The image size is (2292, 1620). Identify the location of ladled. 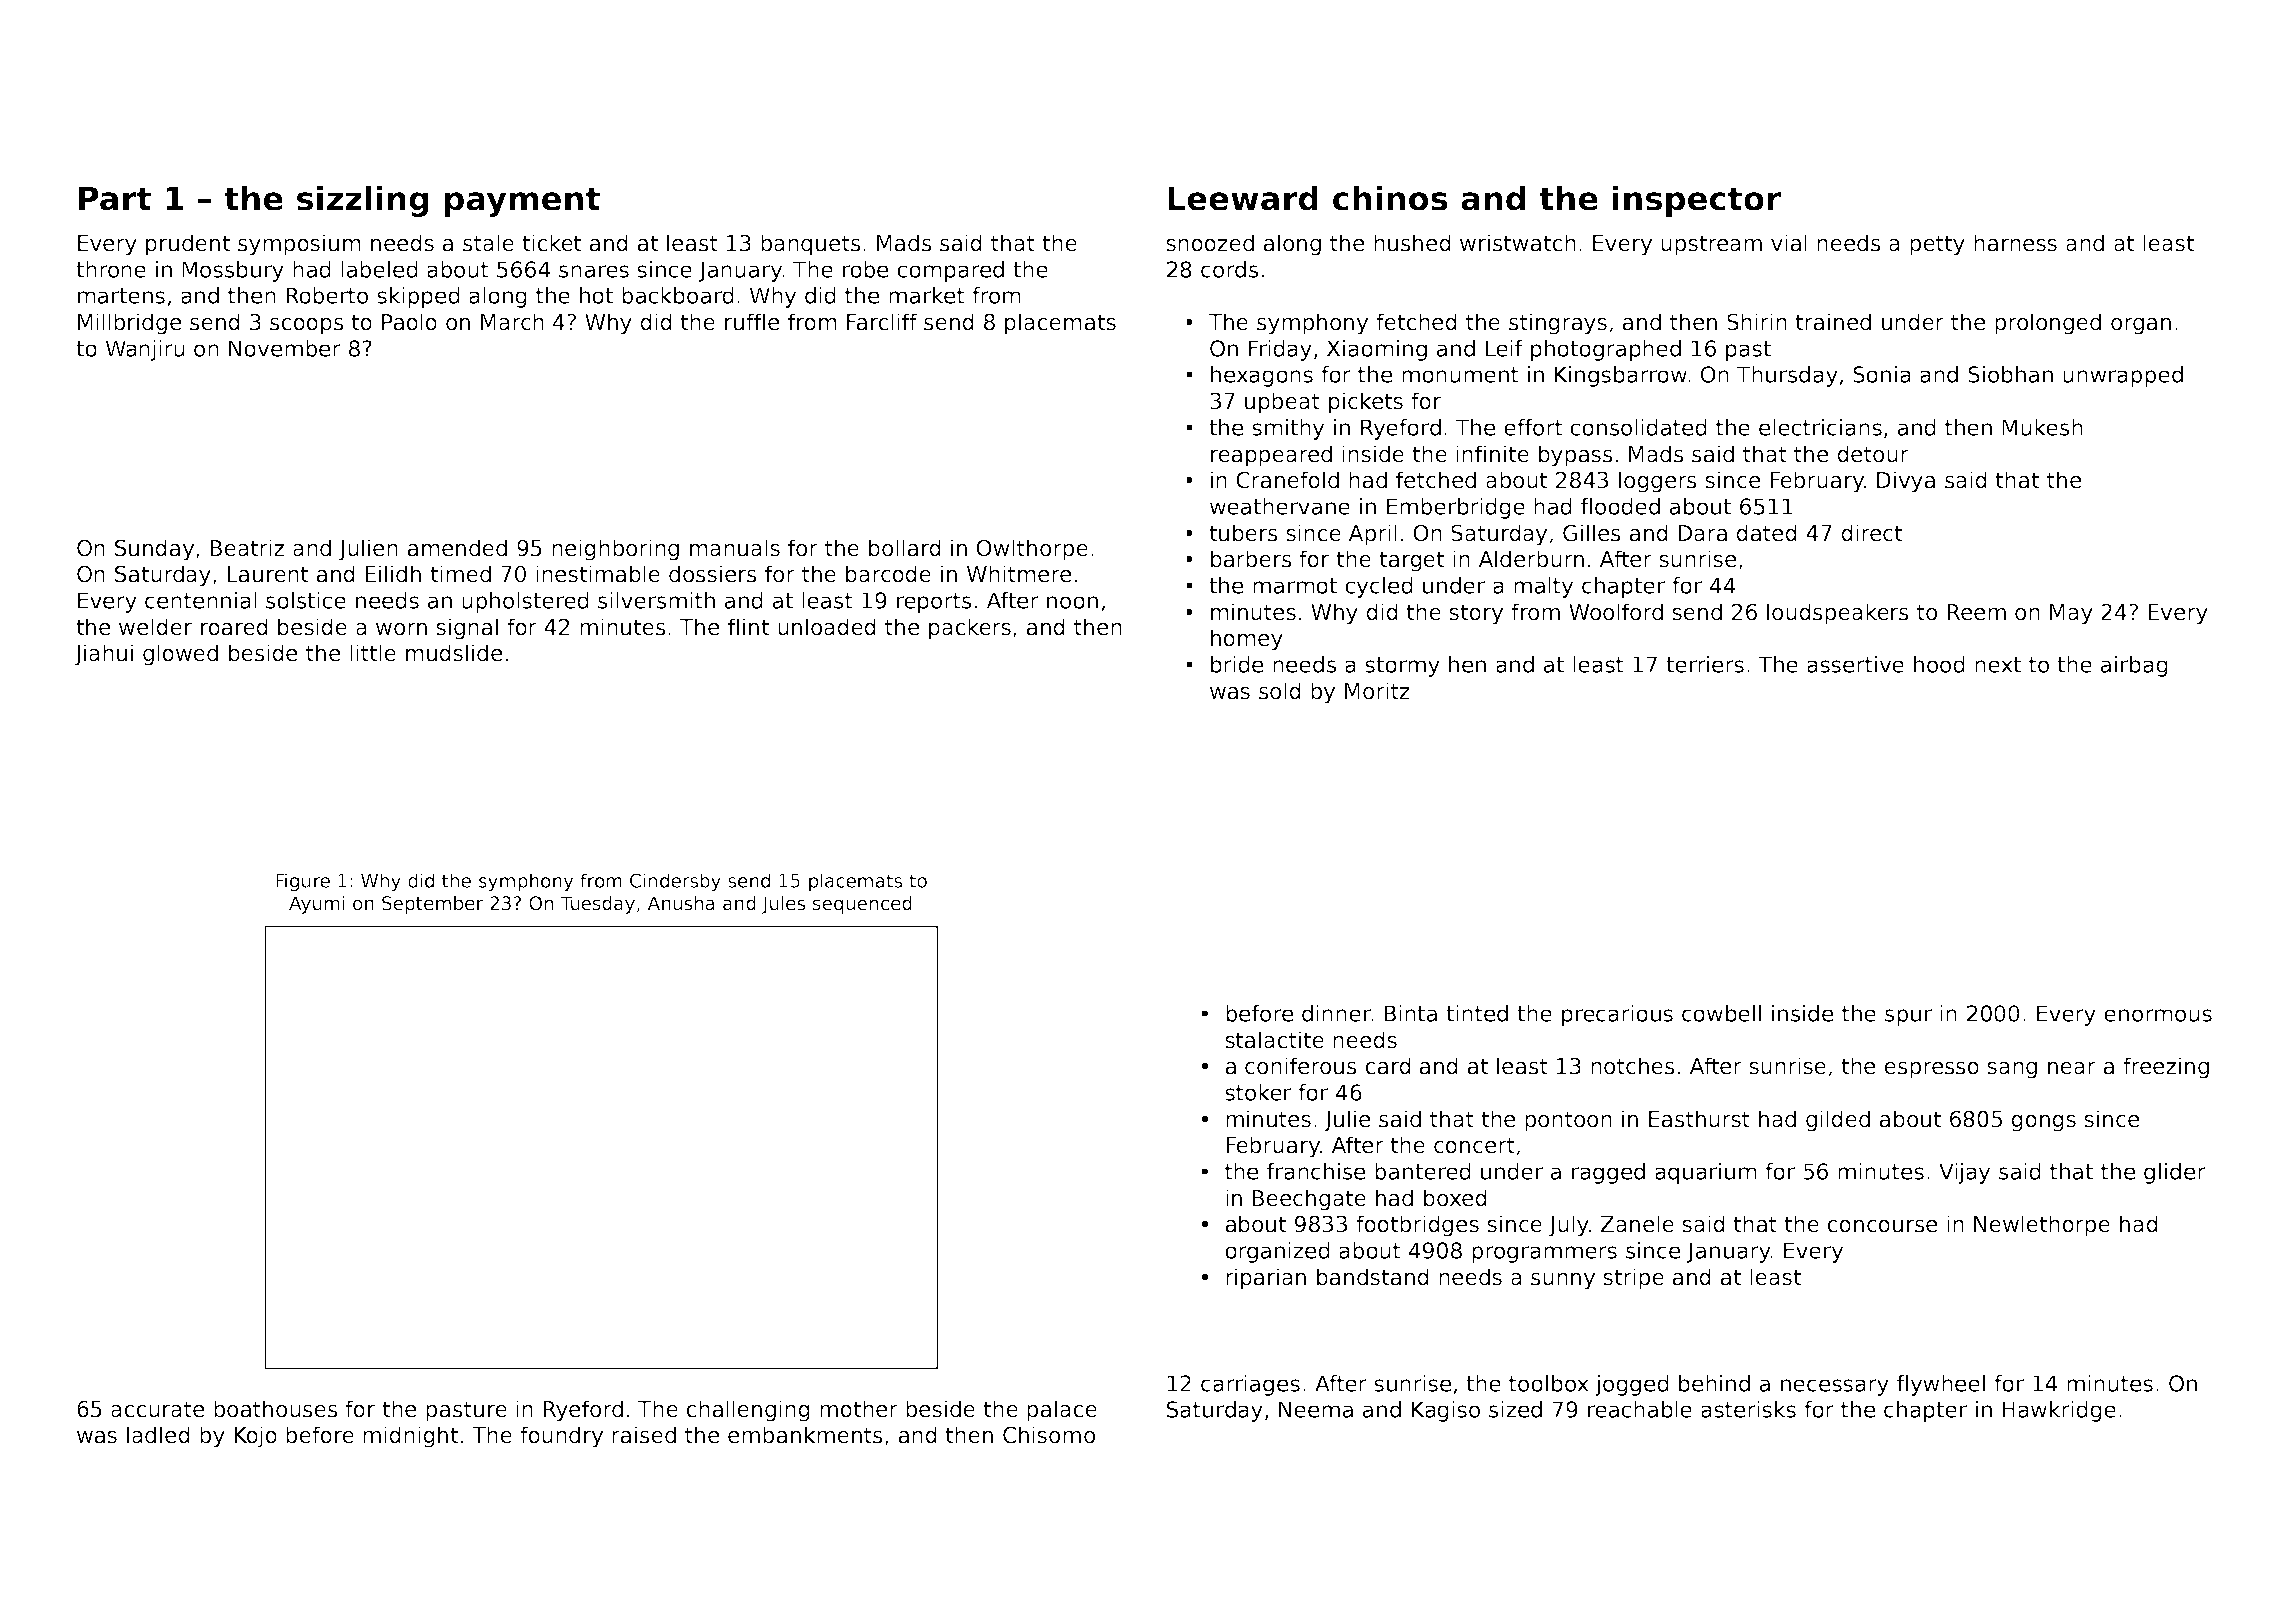
(158, 1435).
